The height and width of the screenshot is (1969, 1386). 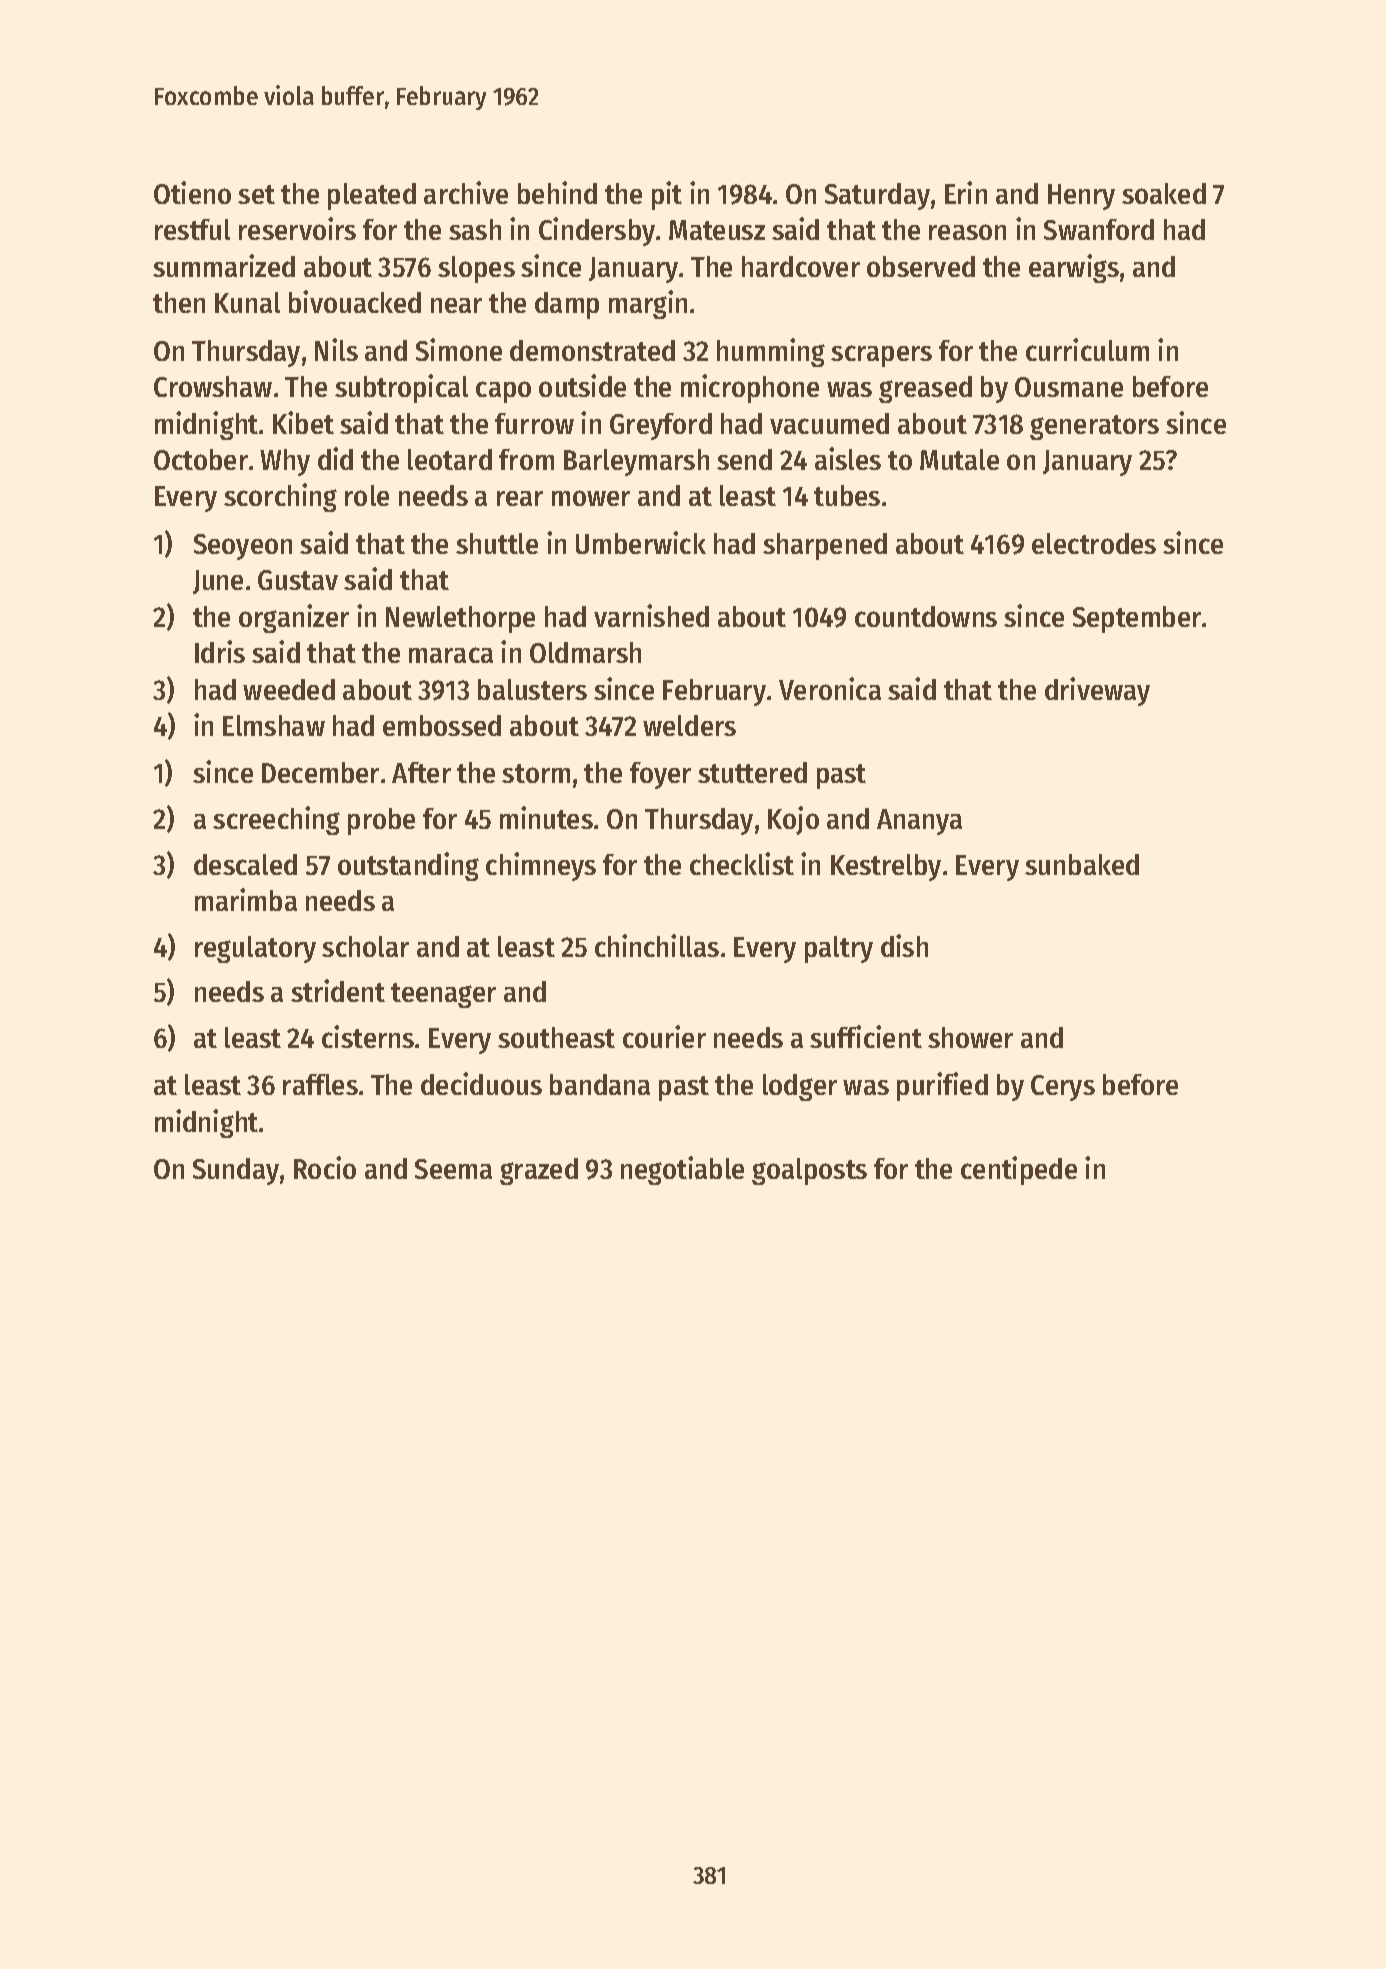 I want to click on Cindersby, so click(x=597, y=231).
